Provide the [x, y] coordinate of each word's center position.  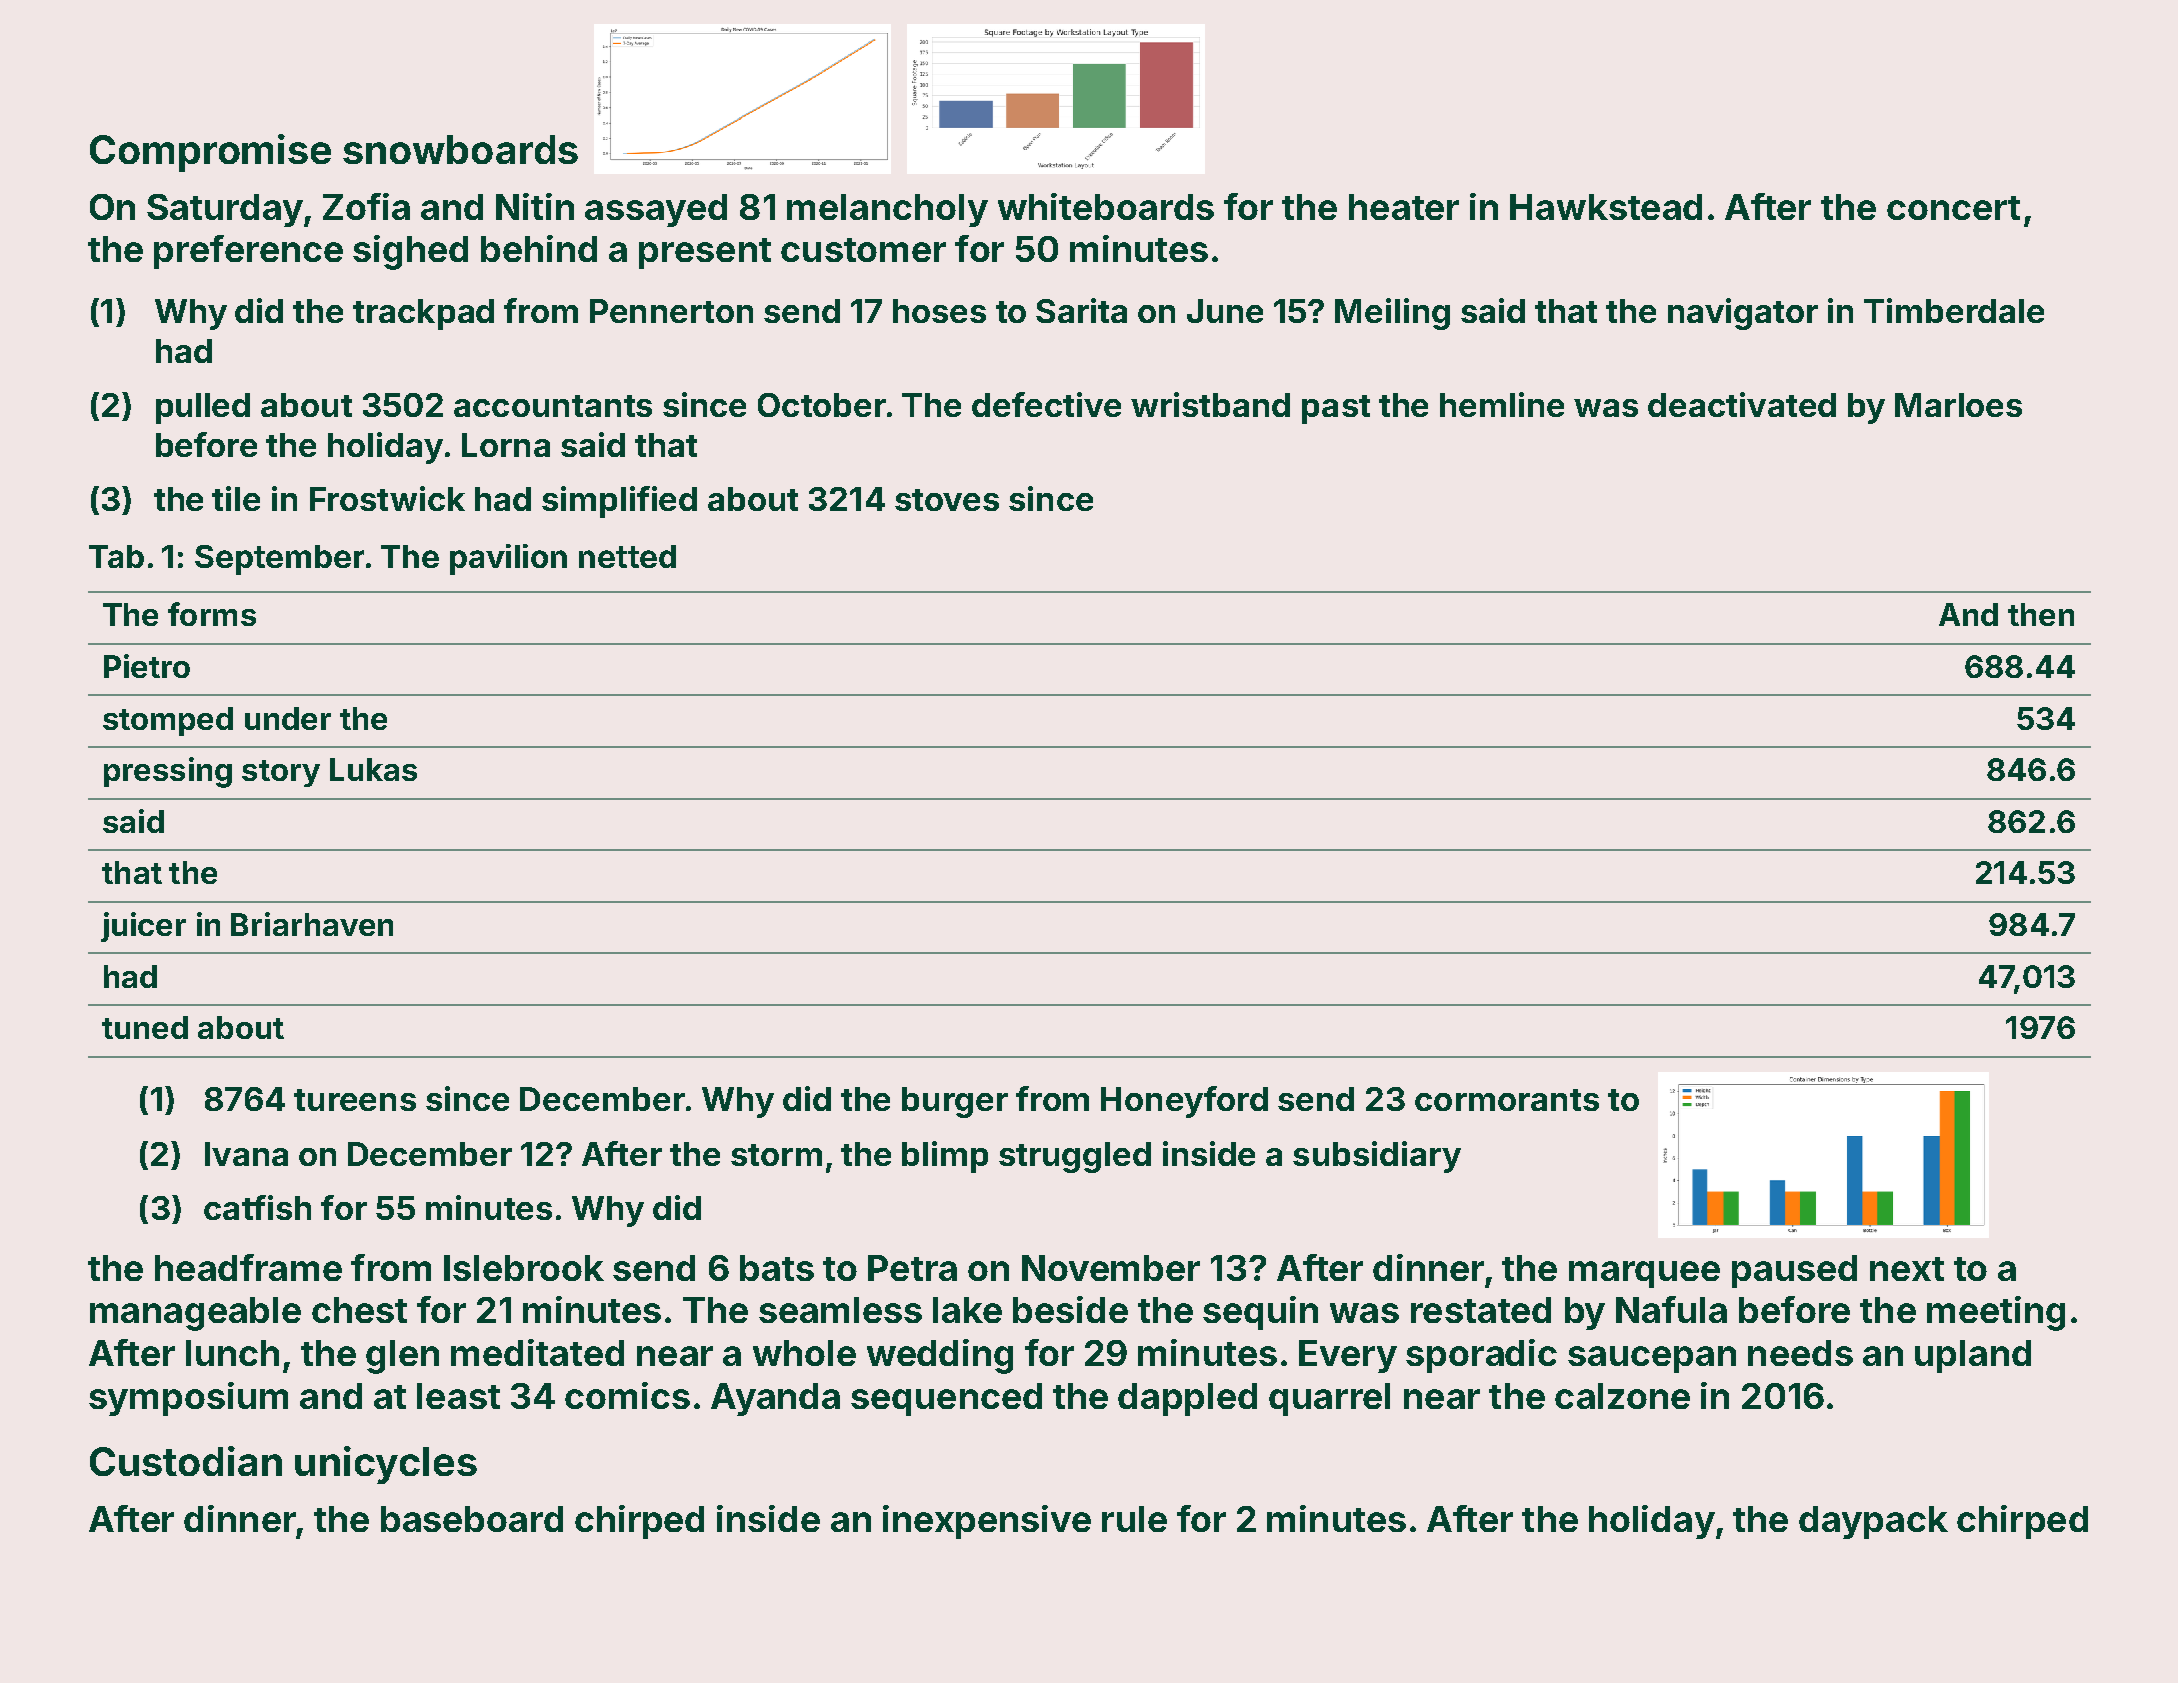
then [2041, 614]
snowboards [460, 149]
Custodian [186, 1461]
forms [212, 614]
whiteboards [1106, 206]
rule [1134, 1519]
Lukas [373, 769]
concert [1953, 208]
